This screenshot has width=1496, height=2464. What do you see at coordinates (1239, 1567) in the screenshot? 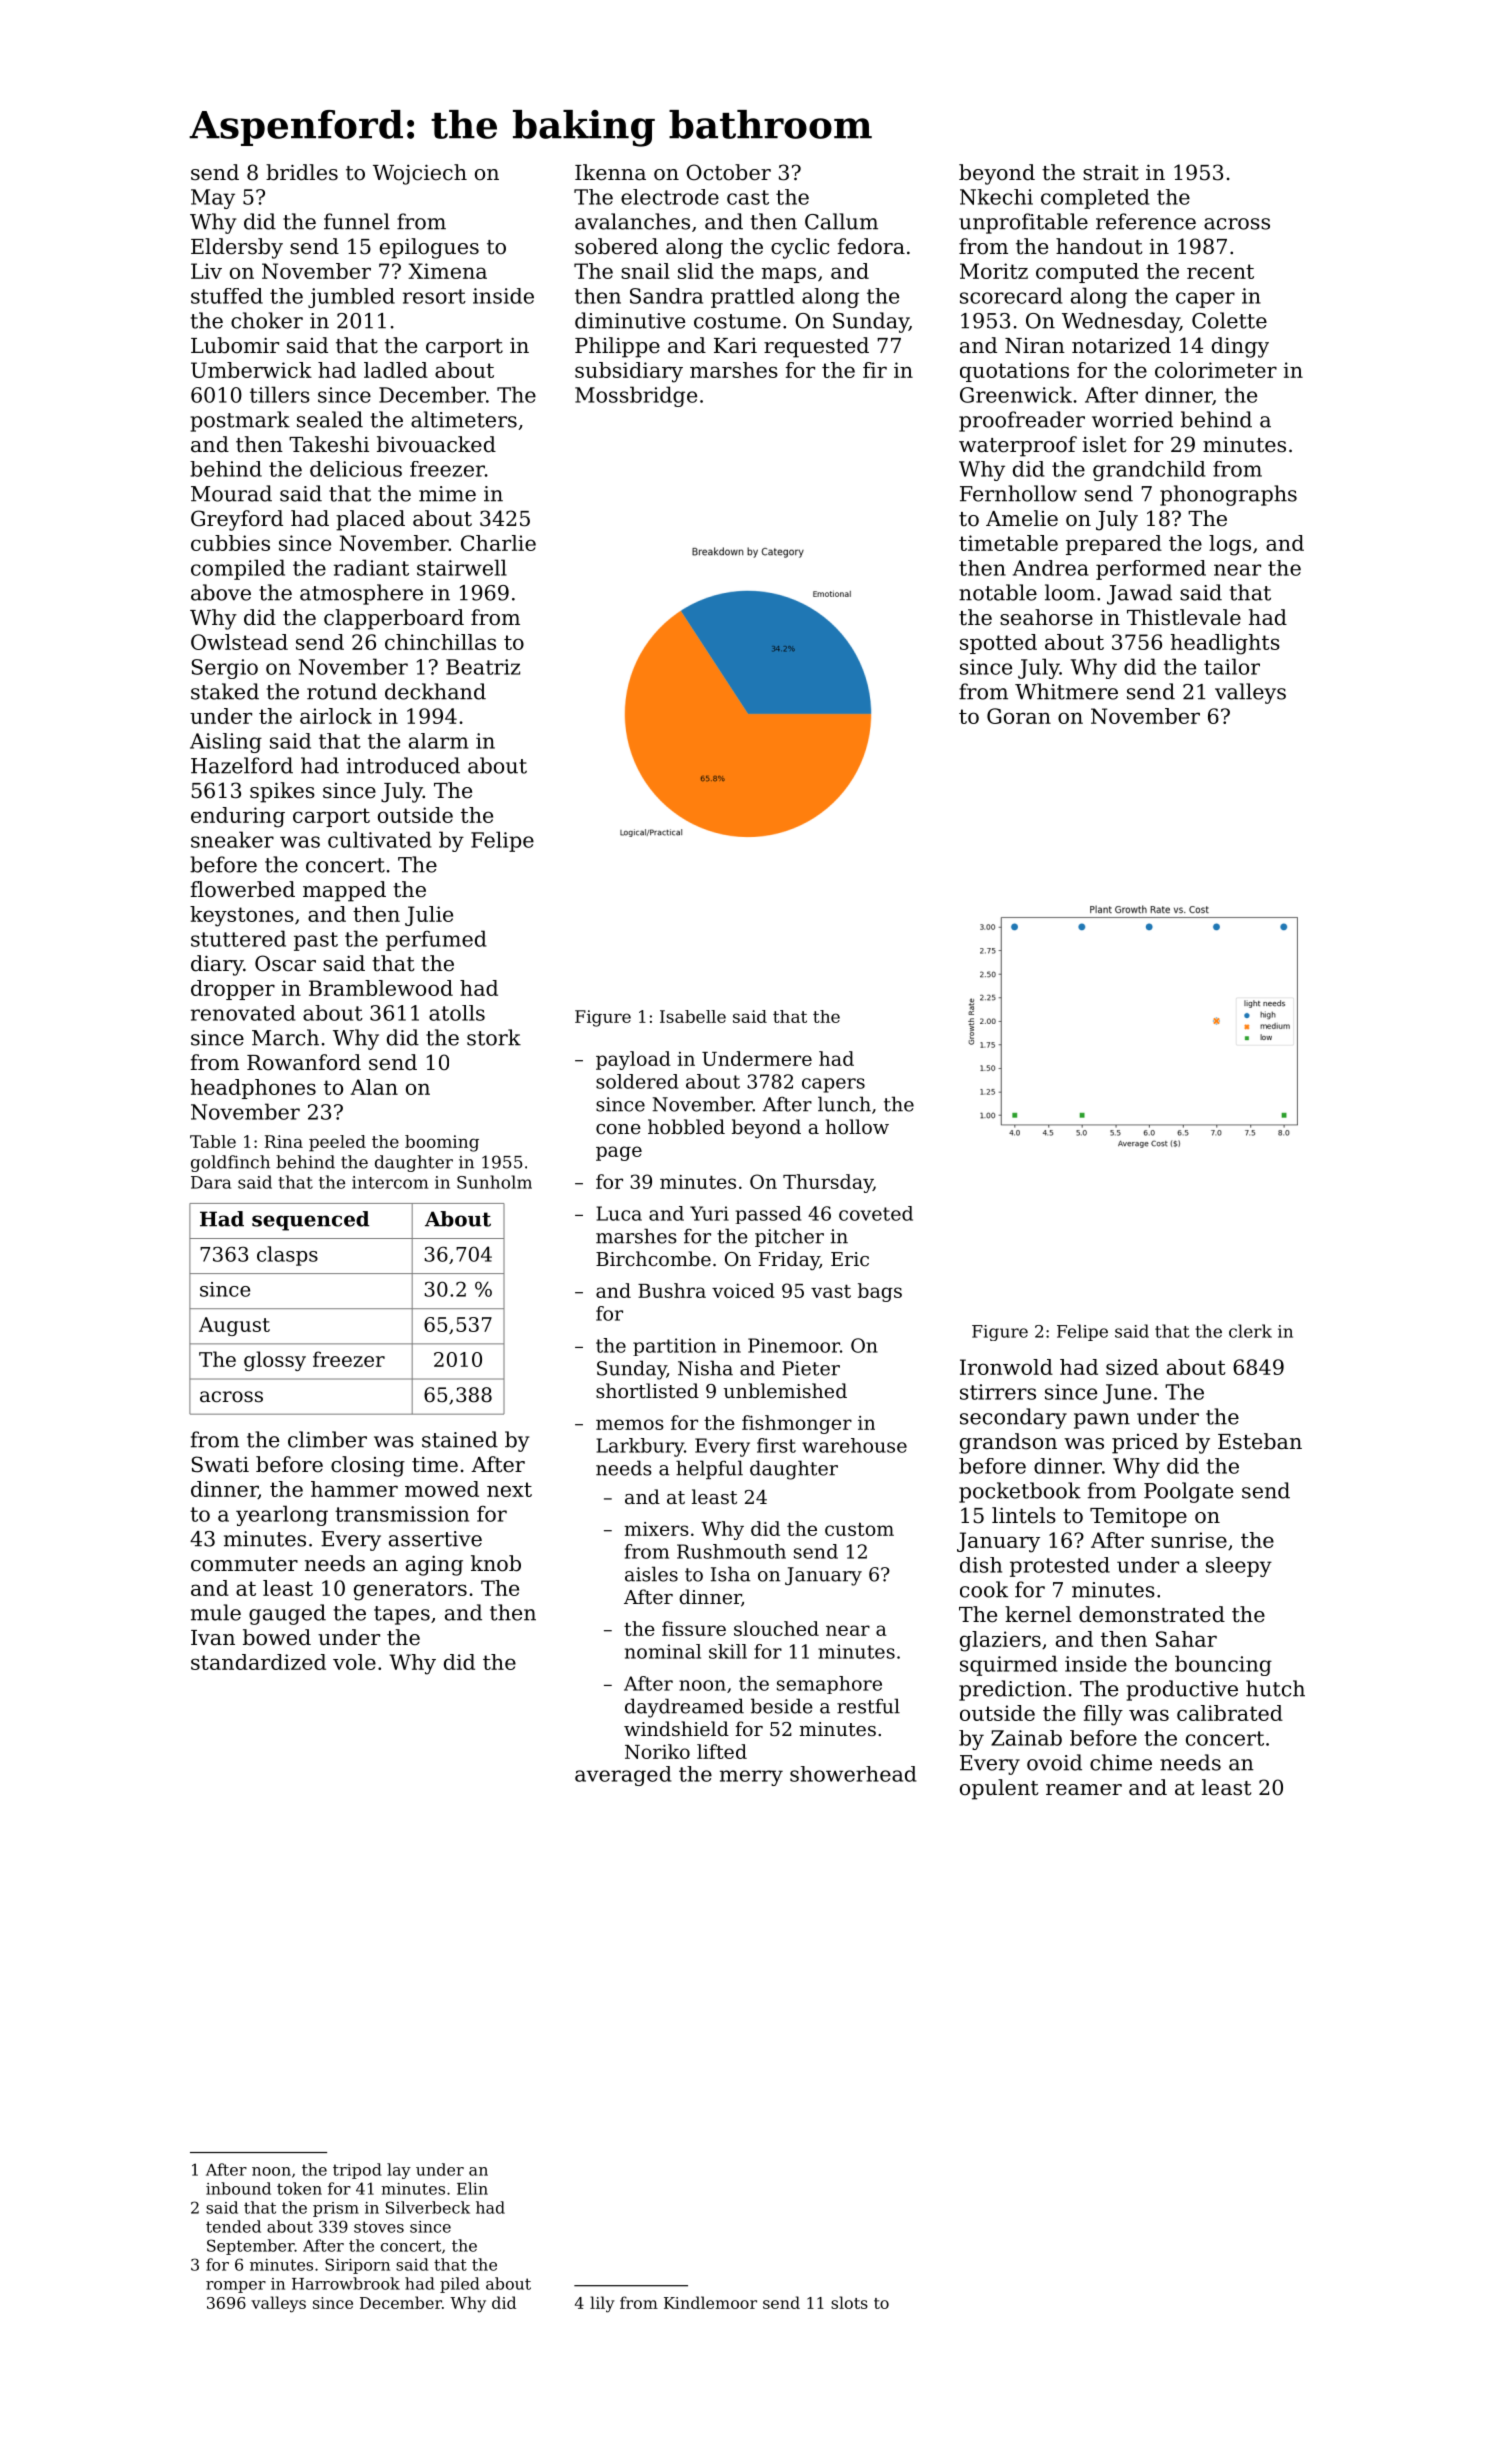
I see `sleepy` at bounding box center [1239, 1567].
